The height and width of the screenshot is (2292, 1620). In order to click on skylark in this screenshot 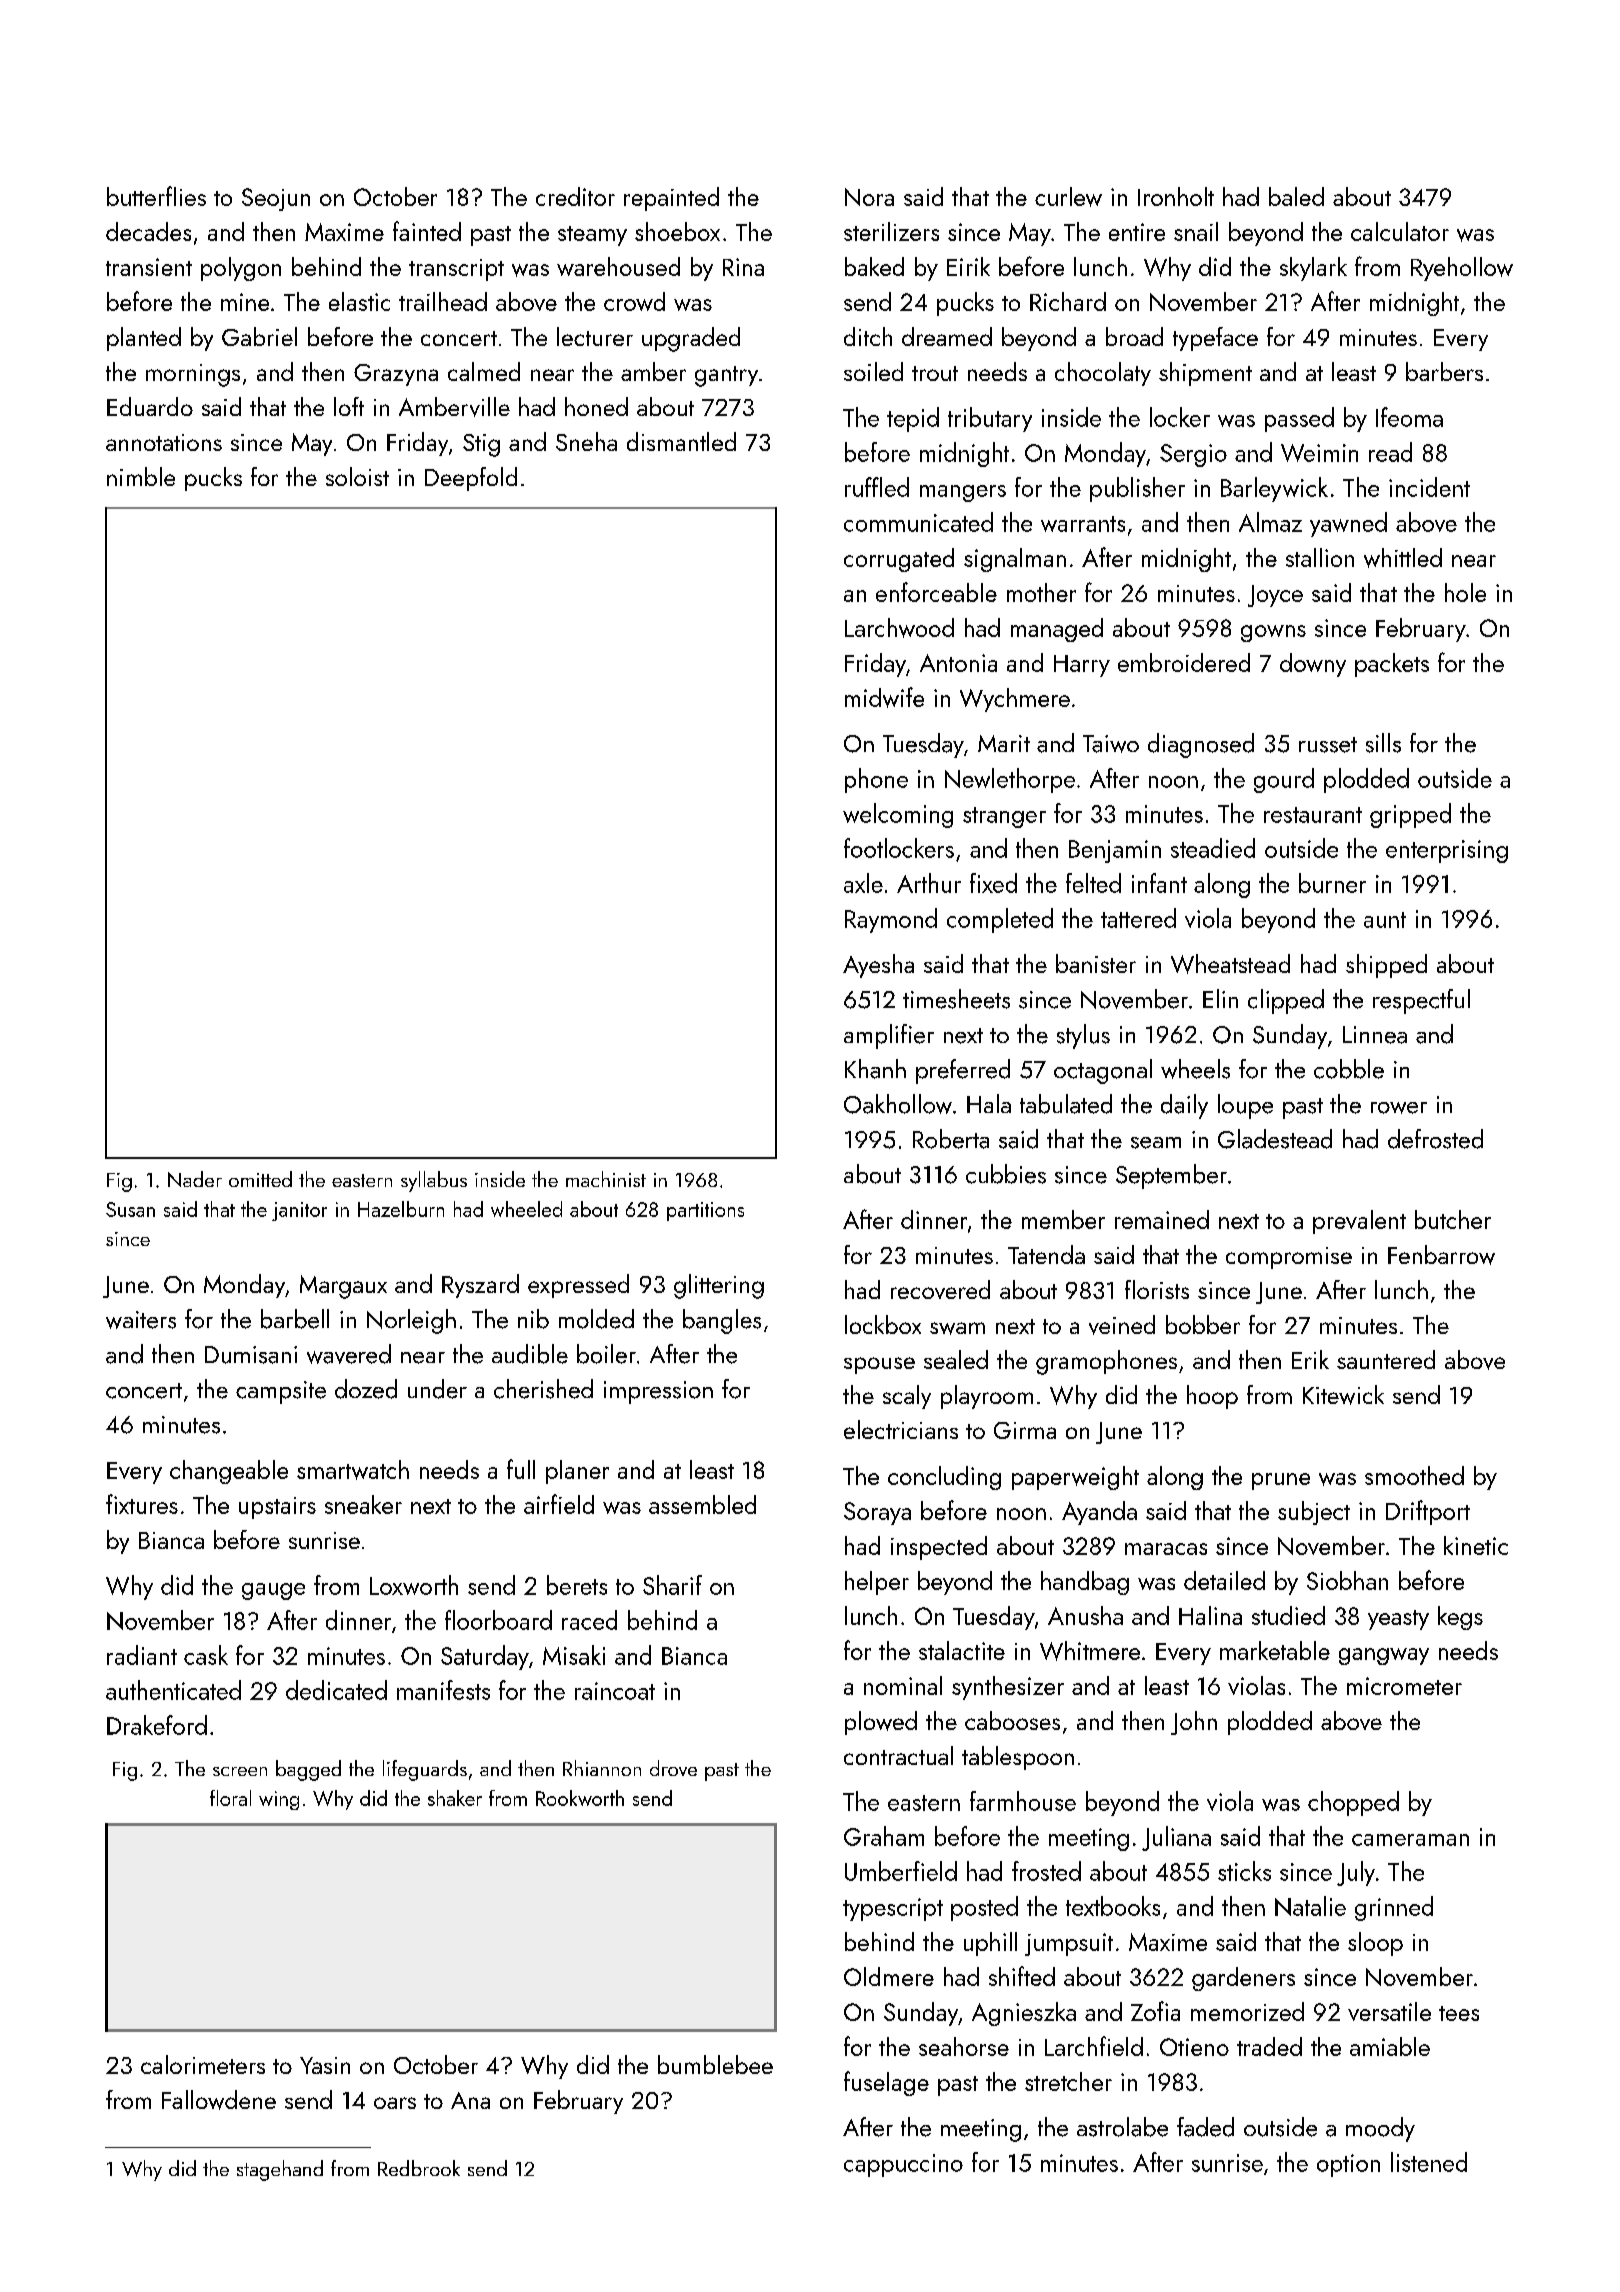, I will do `click(1313, 269)`.
